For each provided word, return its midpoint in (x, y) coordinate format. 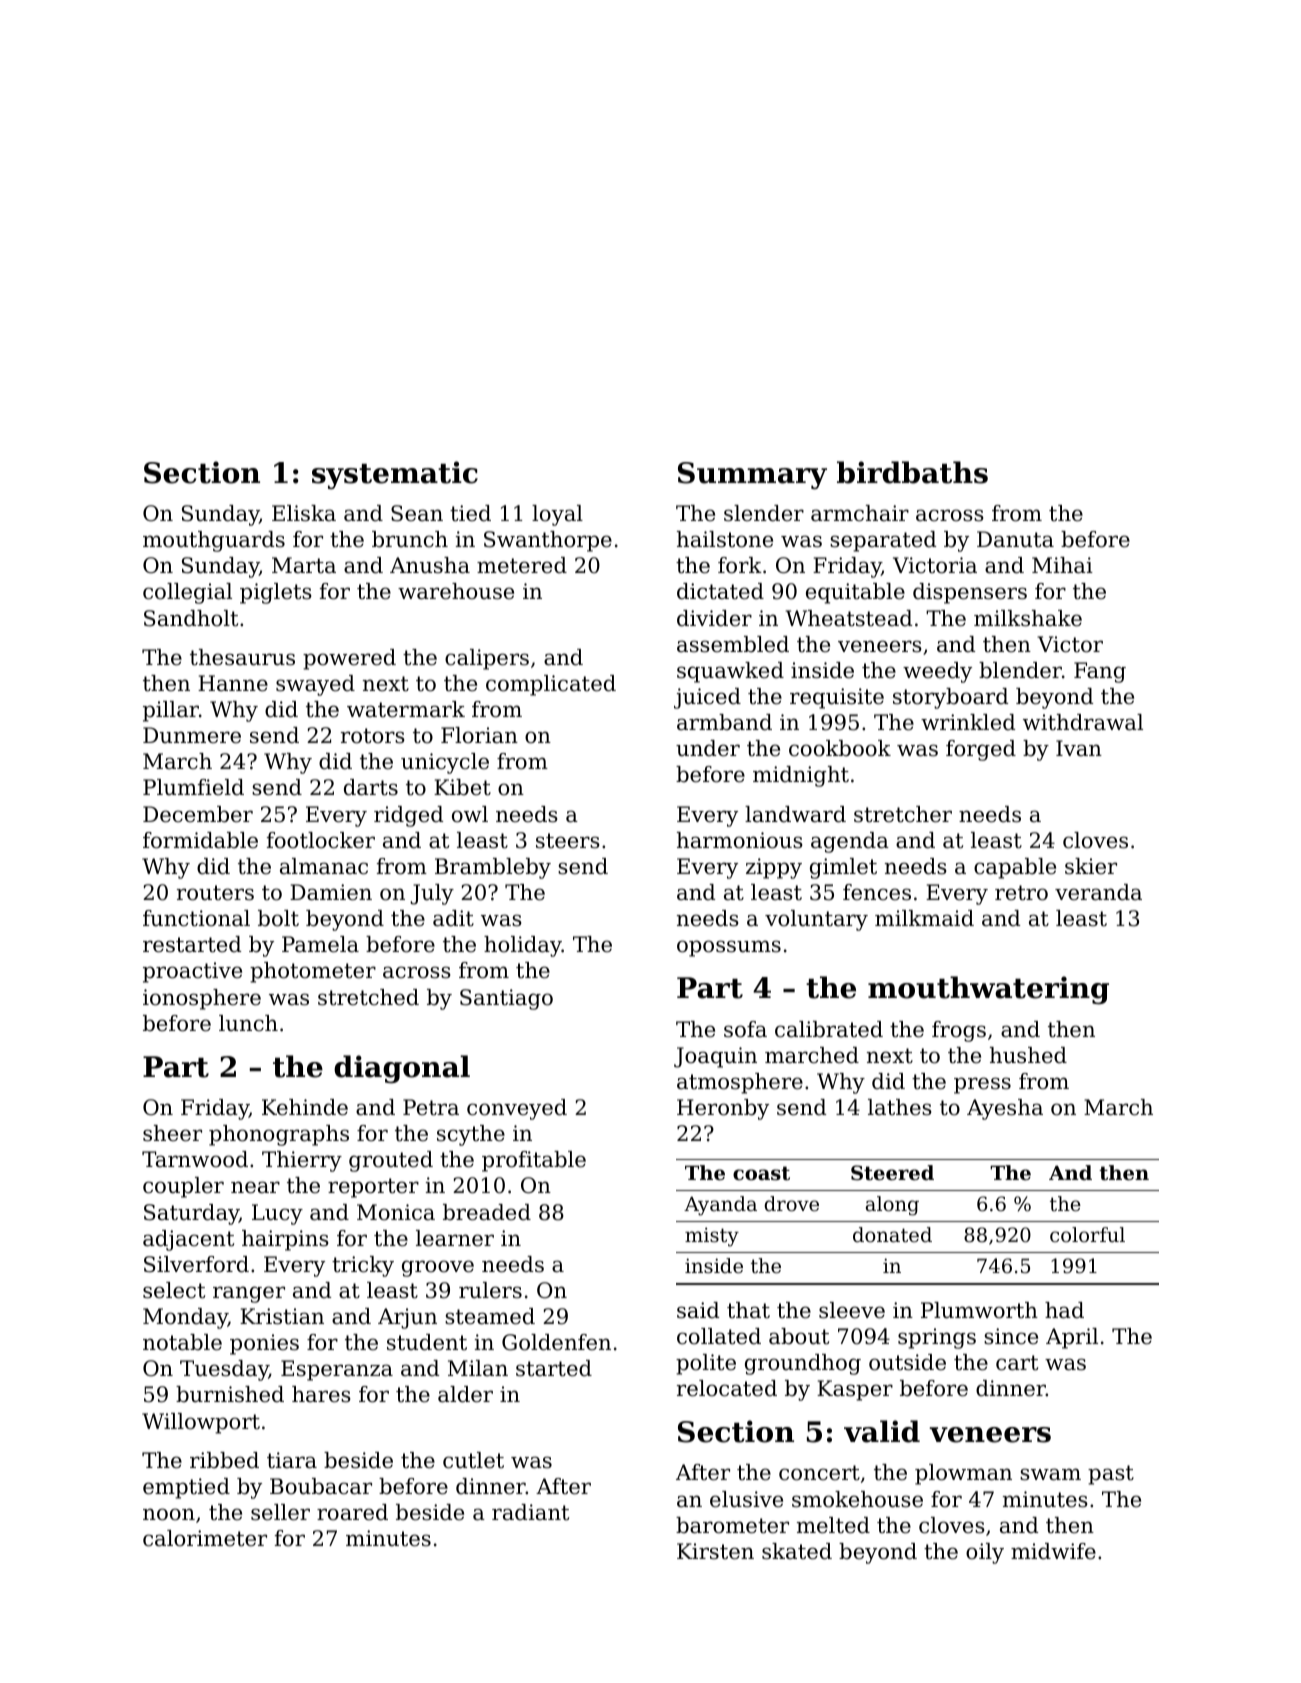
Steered (892, 1173)
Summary (752, 476)
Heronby (723, 1109)
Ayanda (720, 1206)
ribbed (224, 1460)
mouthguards (214, 541)
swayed (315, 685)
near (255, 1187)
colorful (1087, 1234)
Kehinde (305, 1107)
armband (724, 722)
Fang (1100, 672)
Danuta (1015, 539)
